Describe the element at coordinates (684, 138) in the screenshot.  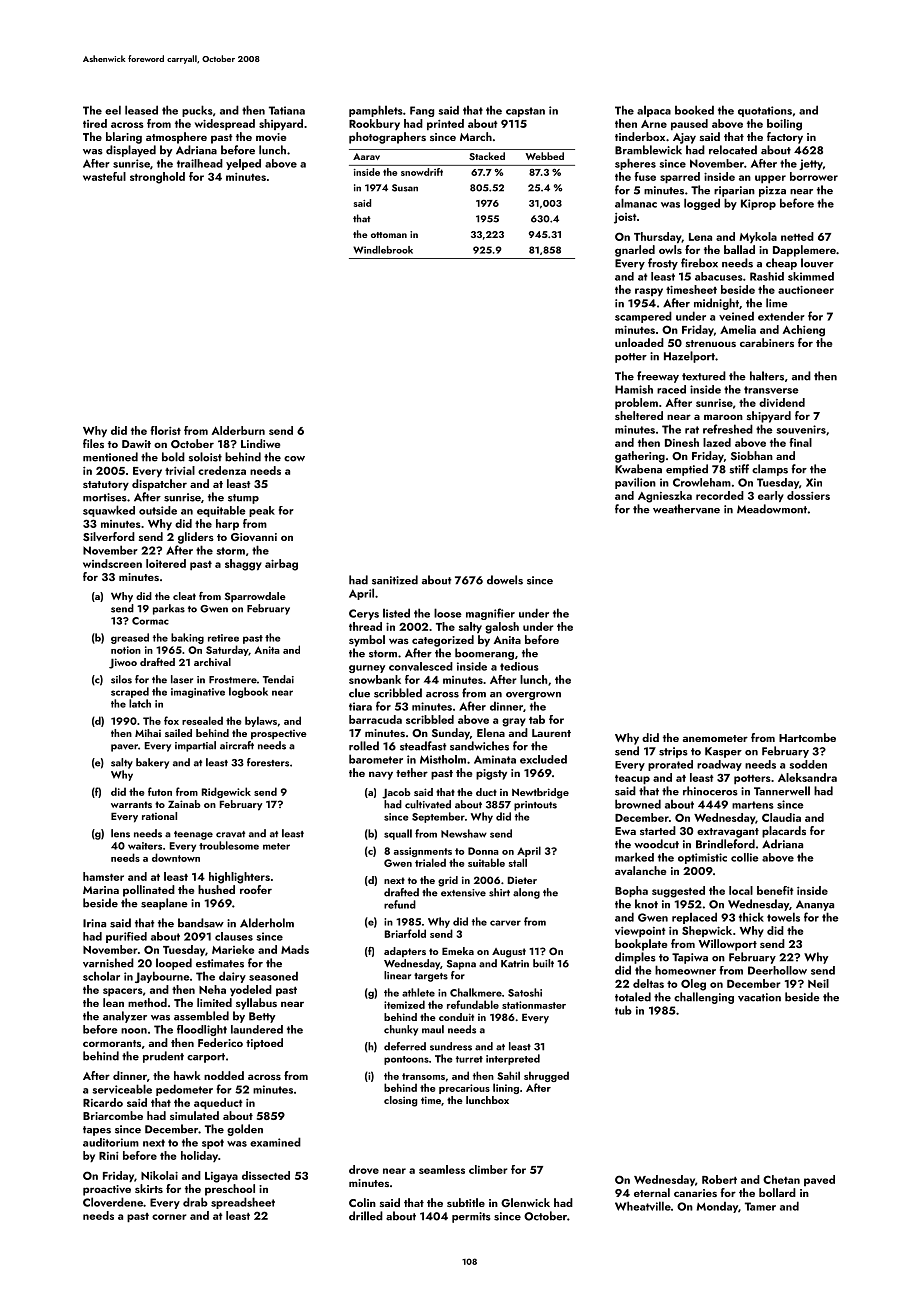
I see `Ajay` at that location.
